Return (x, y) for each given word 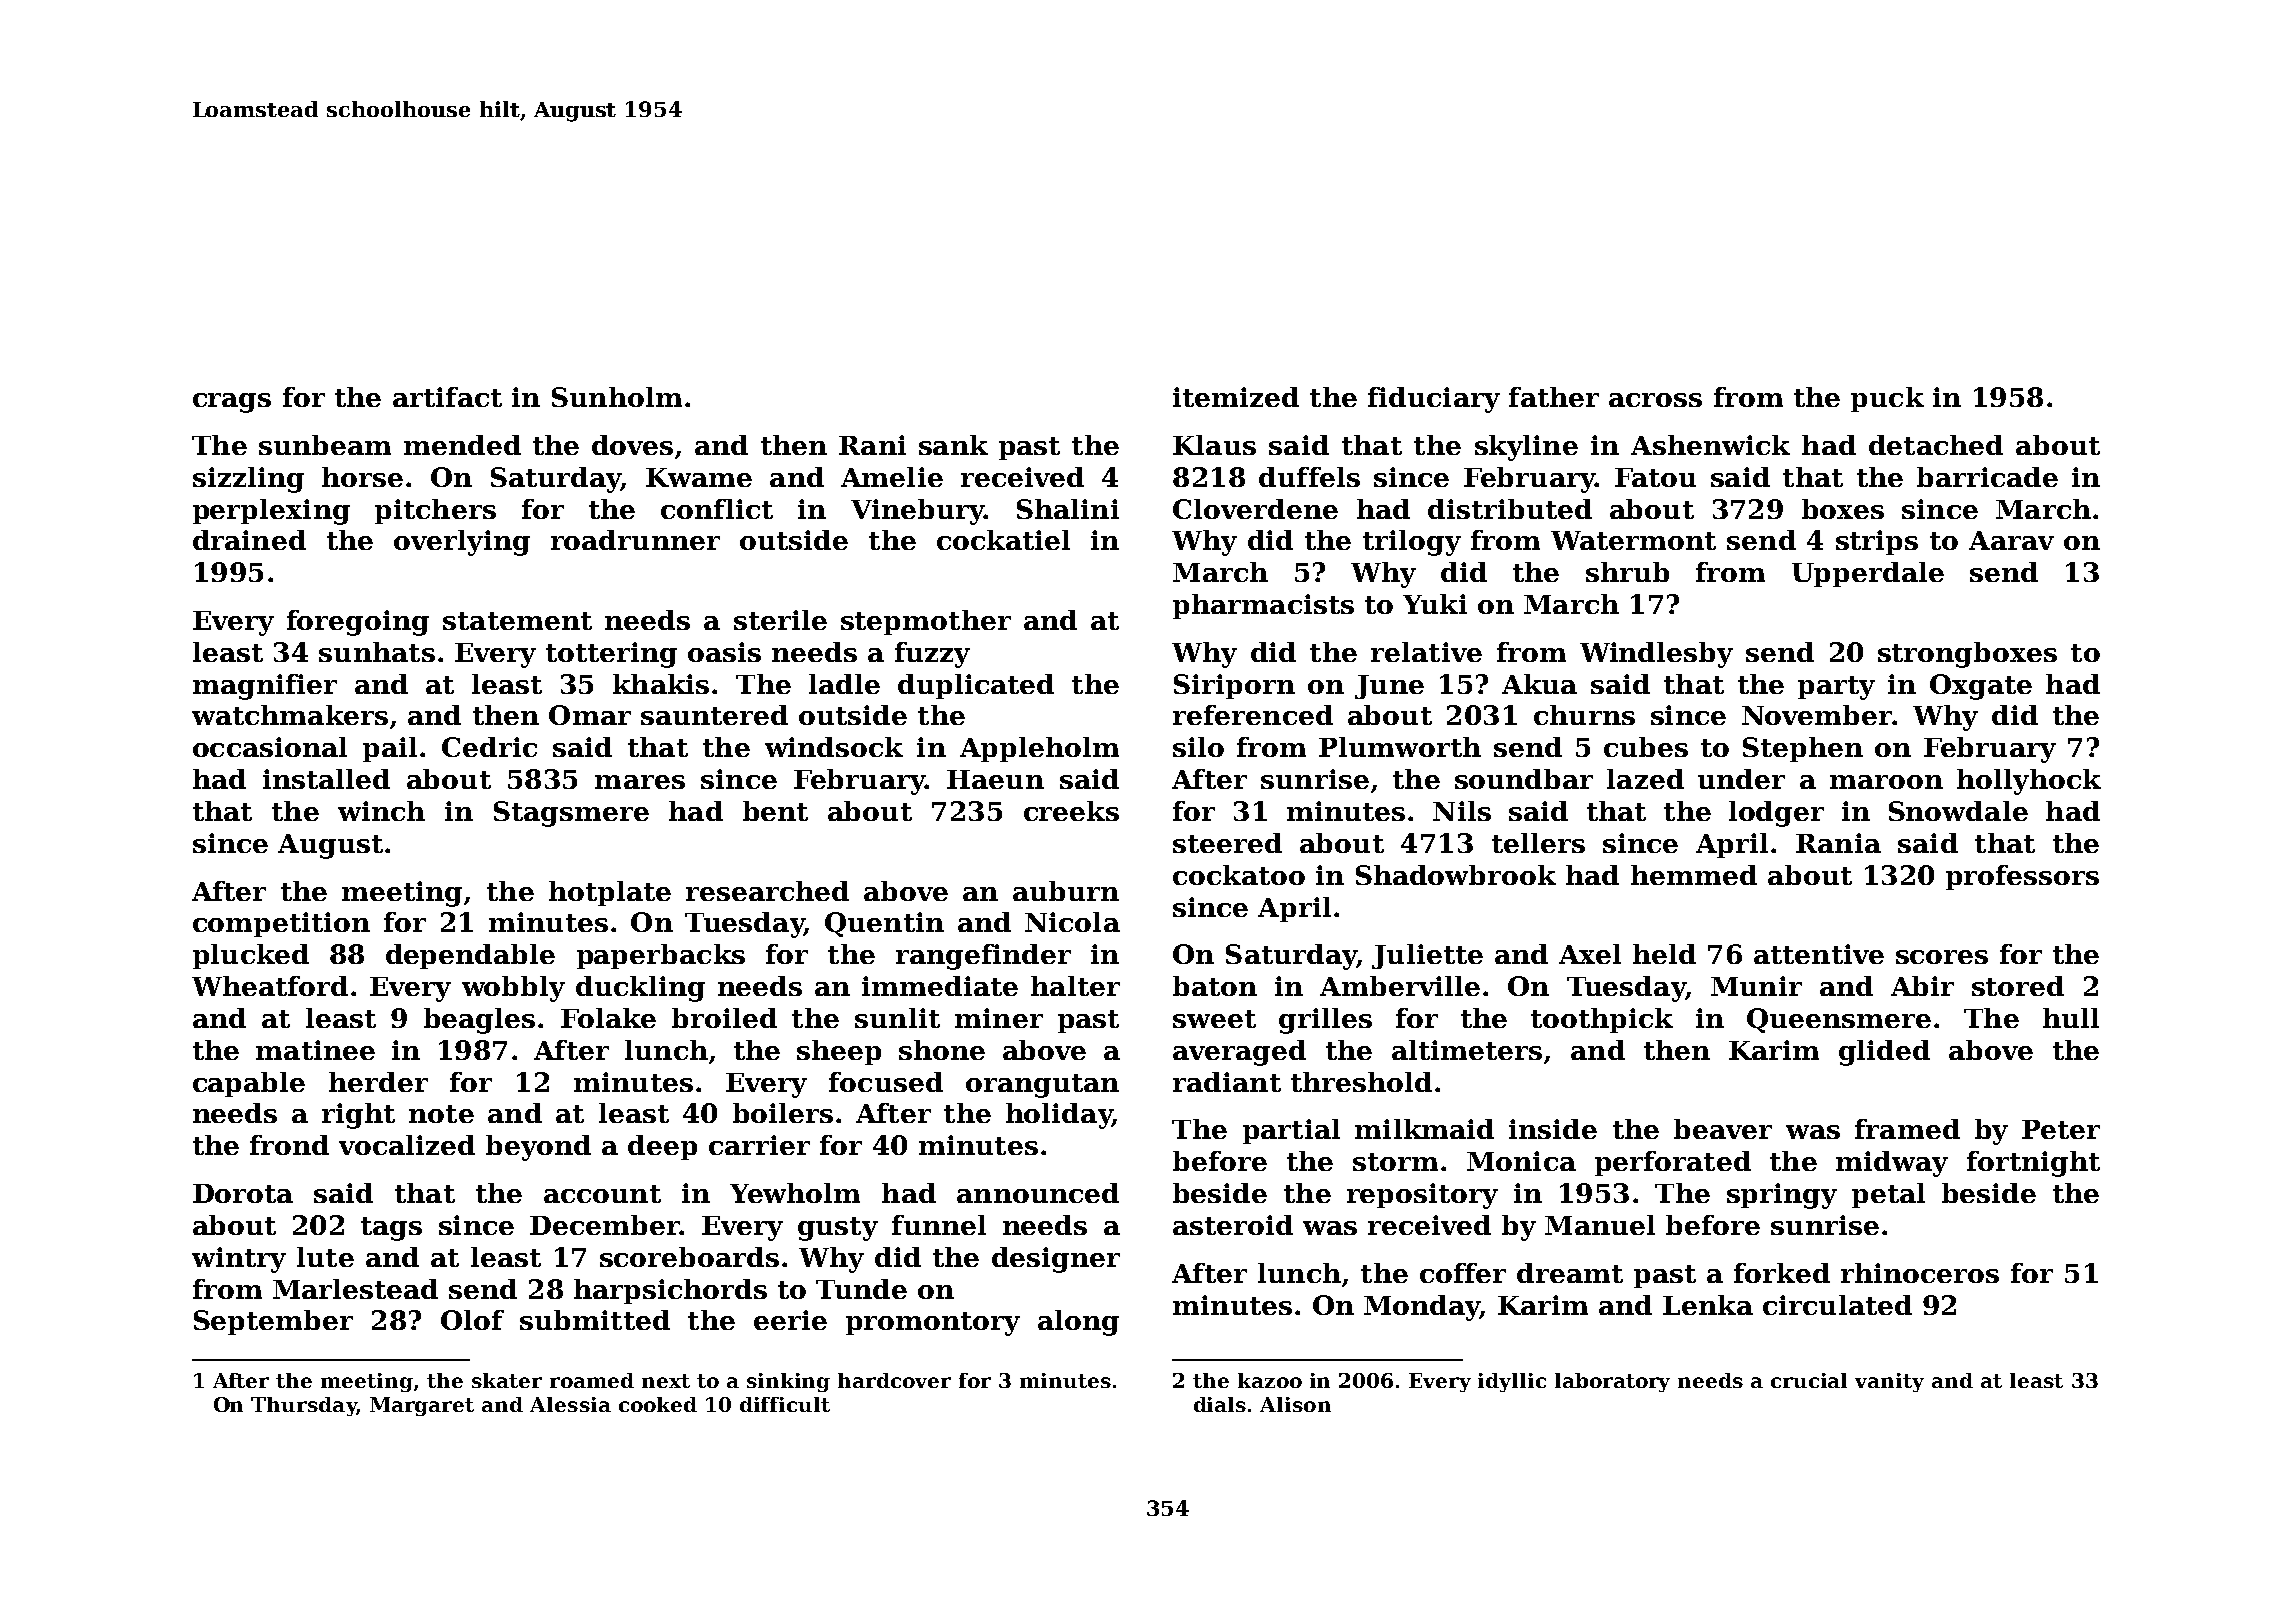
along (1078, 1323)
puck (1887, 399)
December (604, 1225)
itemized (1236, 397)
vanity (1889, 1382)
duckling (640, 989)
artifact (447, 397)
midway (1892, 1164)
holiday (1059, 1116)
